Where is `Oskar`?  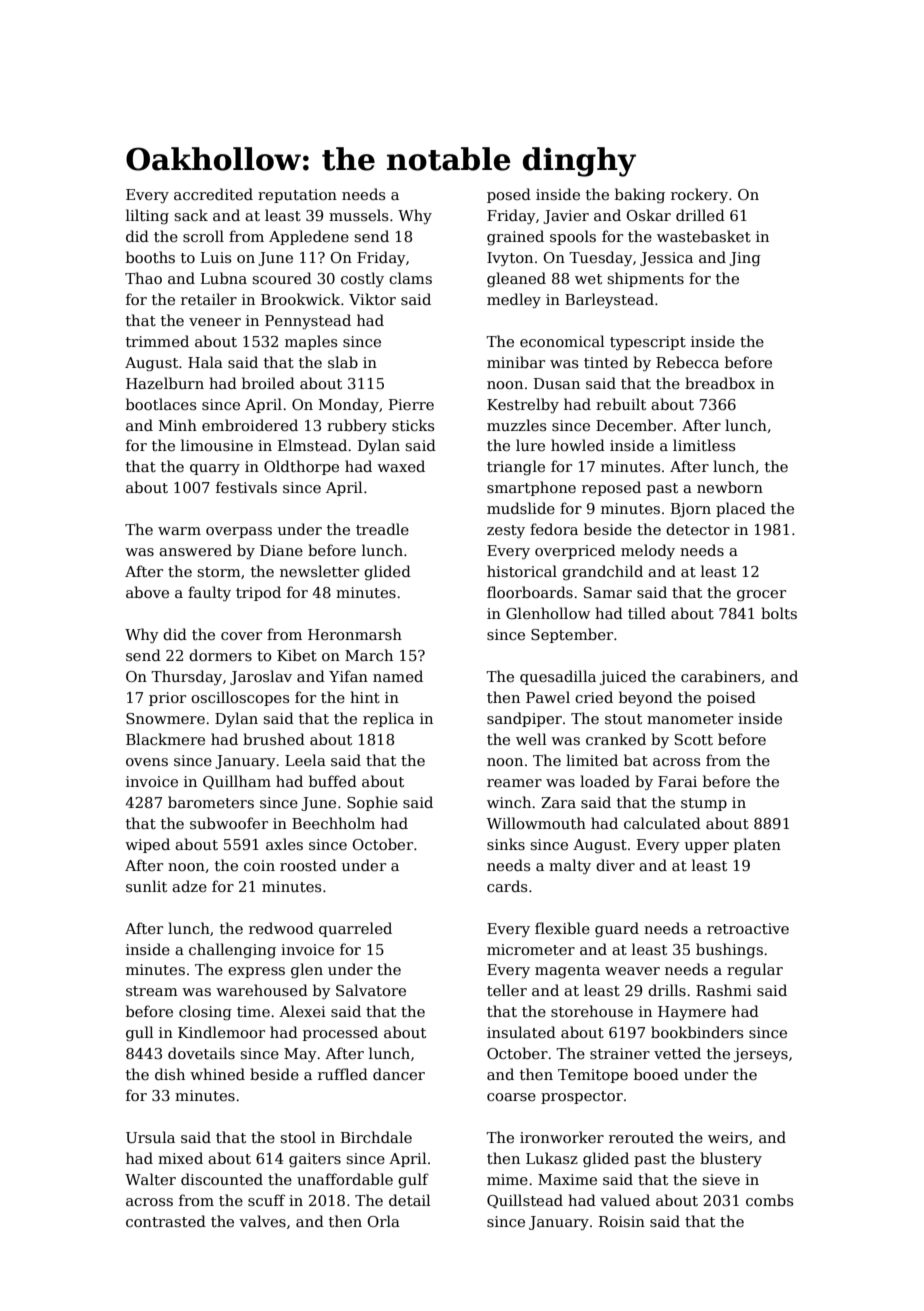 Oskar is located at coordinates (648, 215).
